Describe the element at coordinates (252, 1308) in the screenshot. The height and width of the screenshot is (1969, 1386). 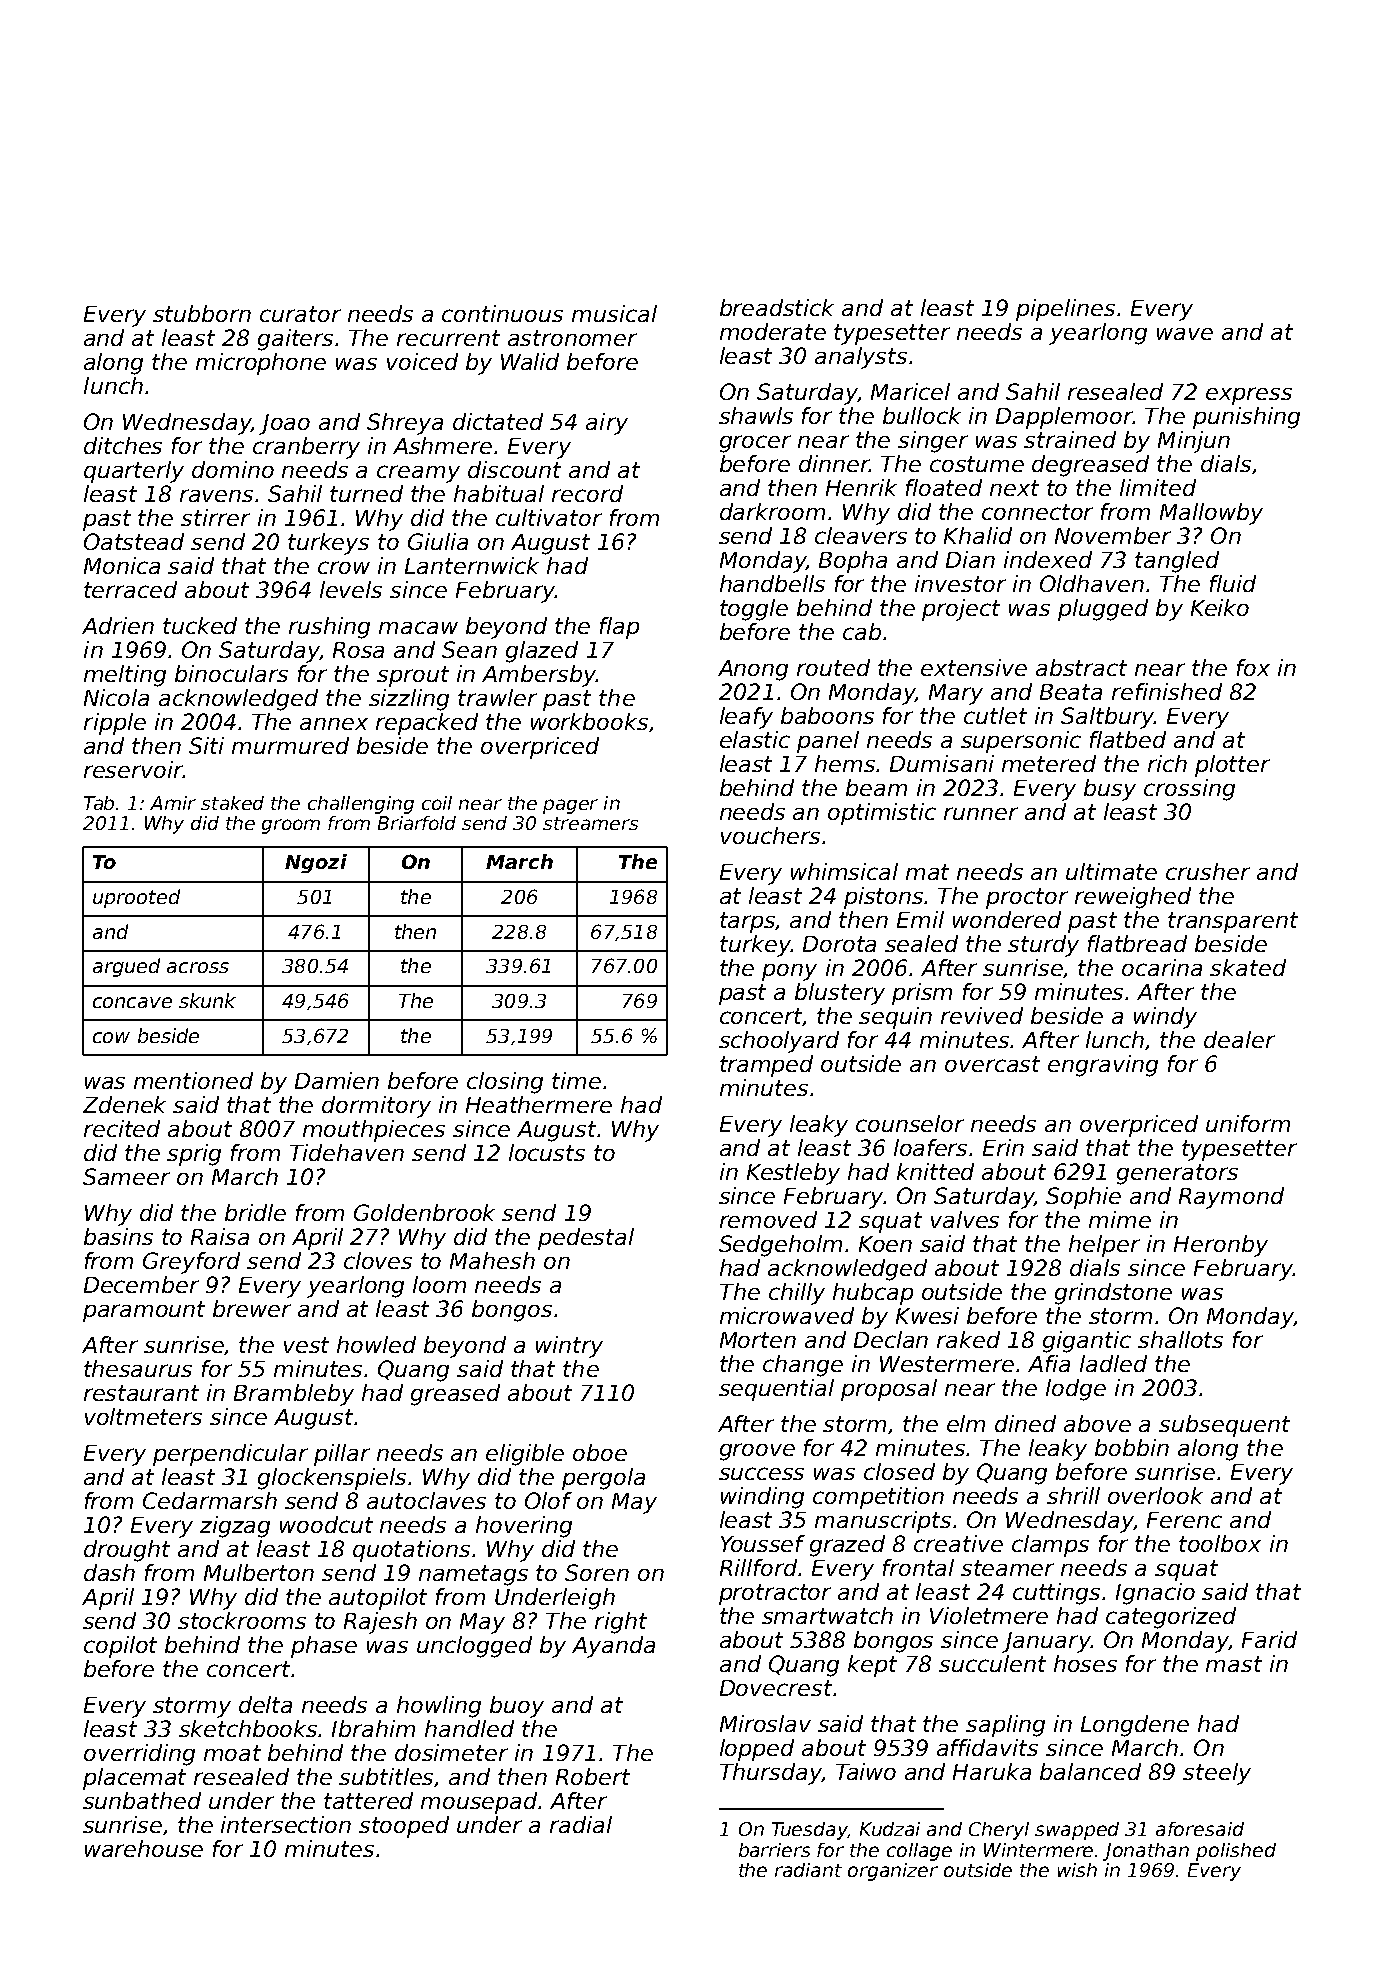
I see `brewer` at that location.
